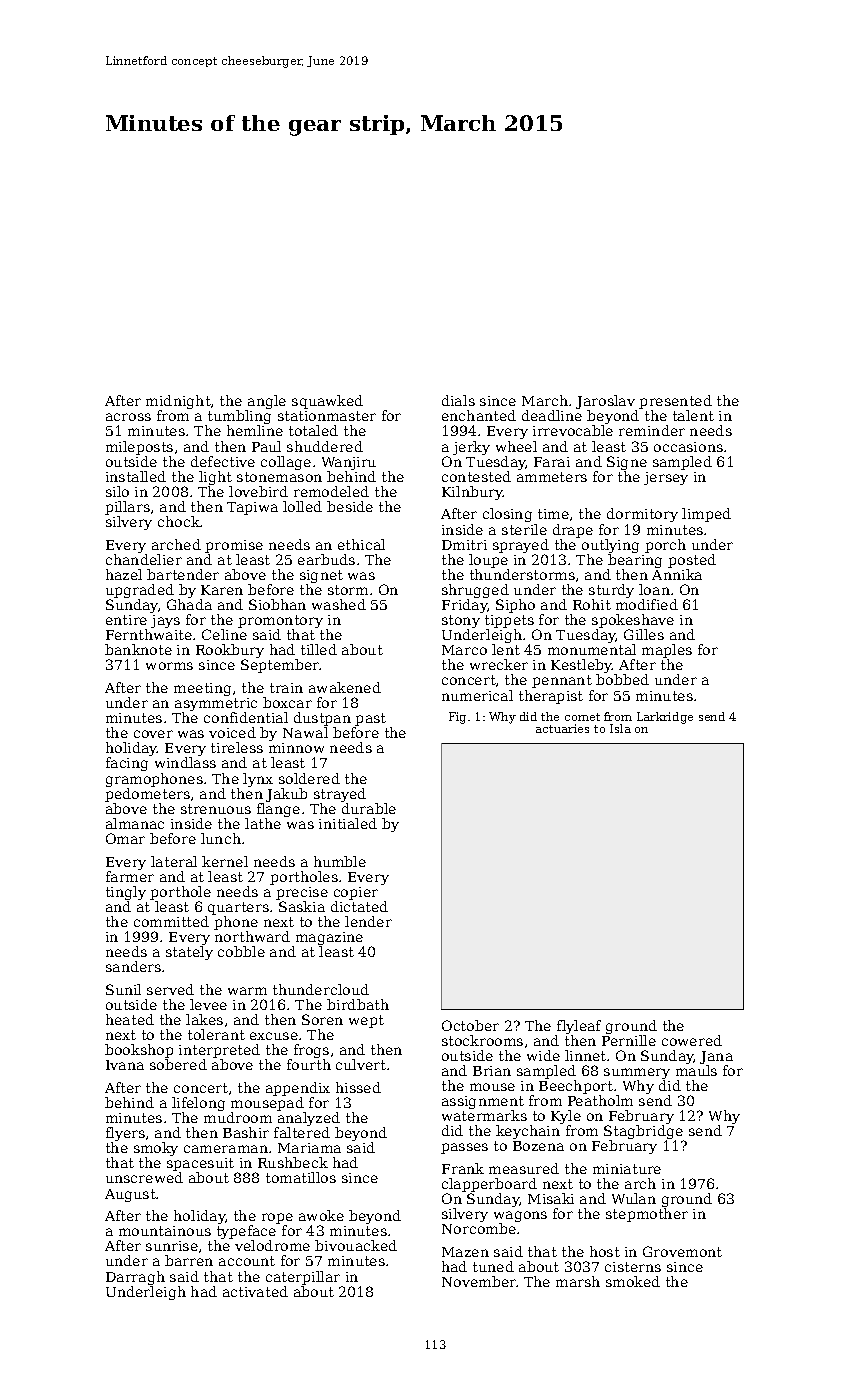 The image size is (849, 1400). What do you see at coordinates (255, 1291) in the document?
I see `activated` at bounding box center [255, 1291].
